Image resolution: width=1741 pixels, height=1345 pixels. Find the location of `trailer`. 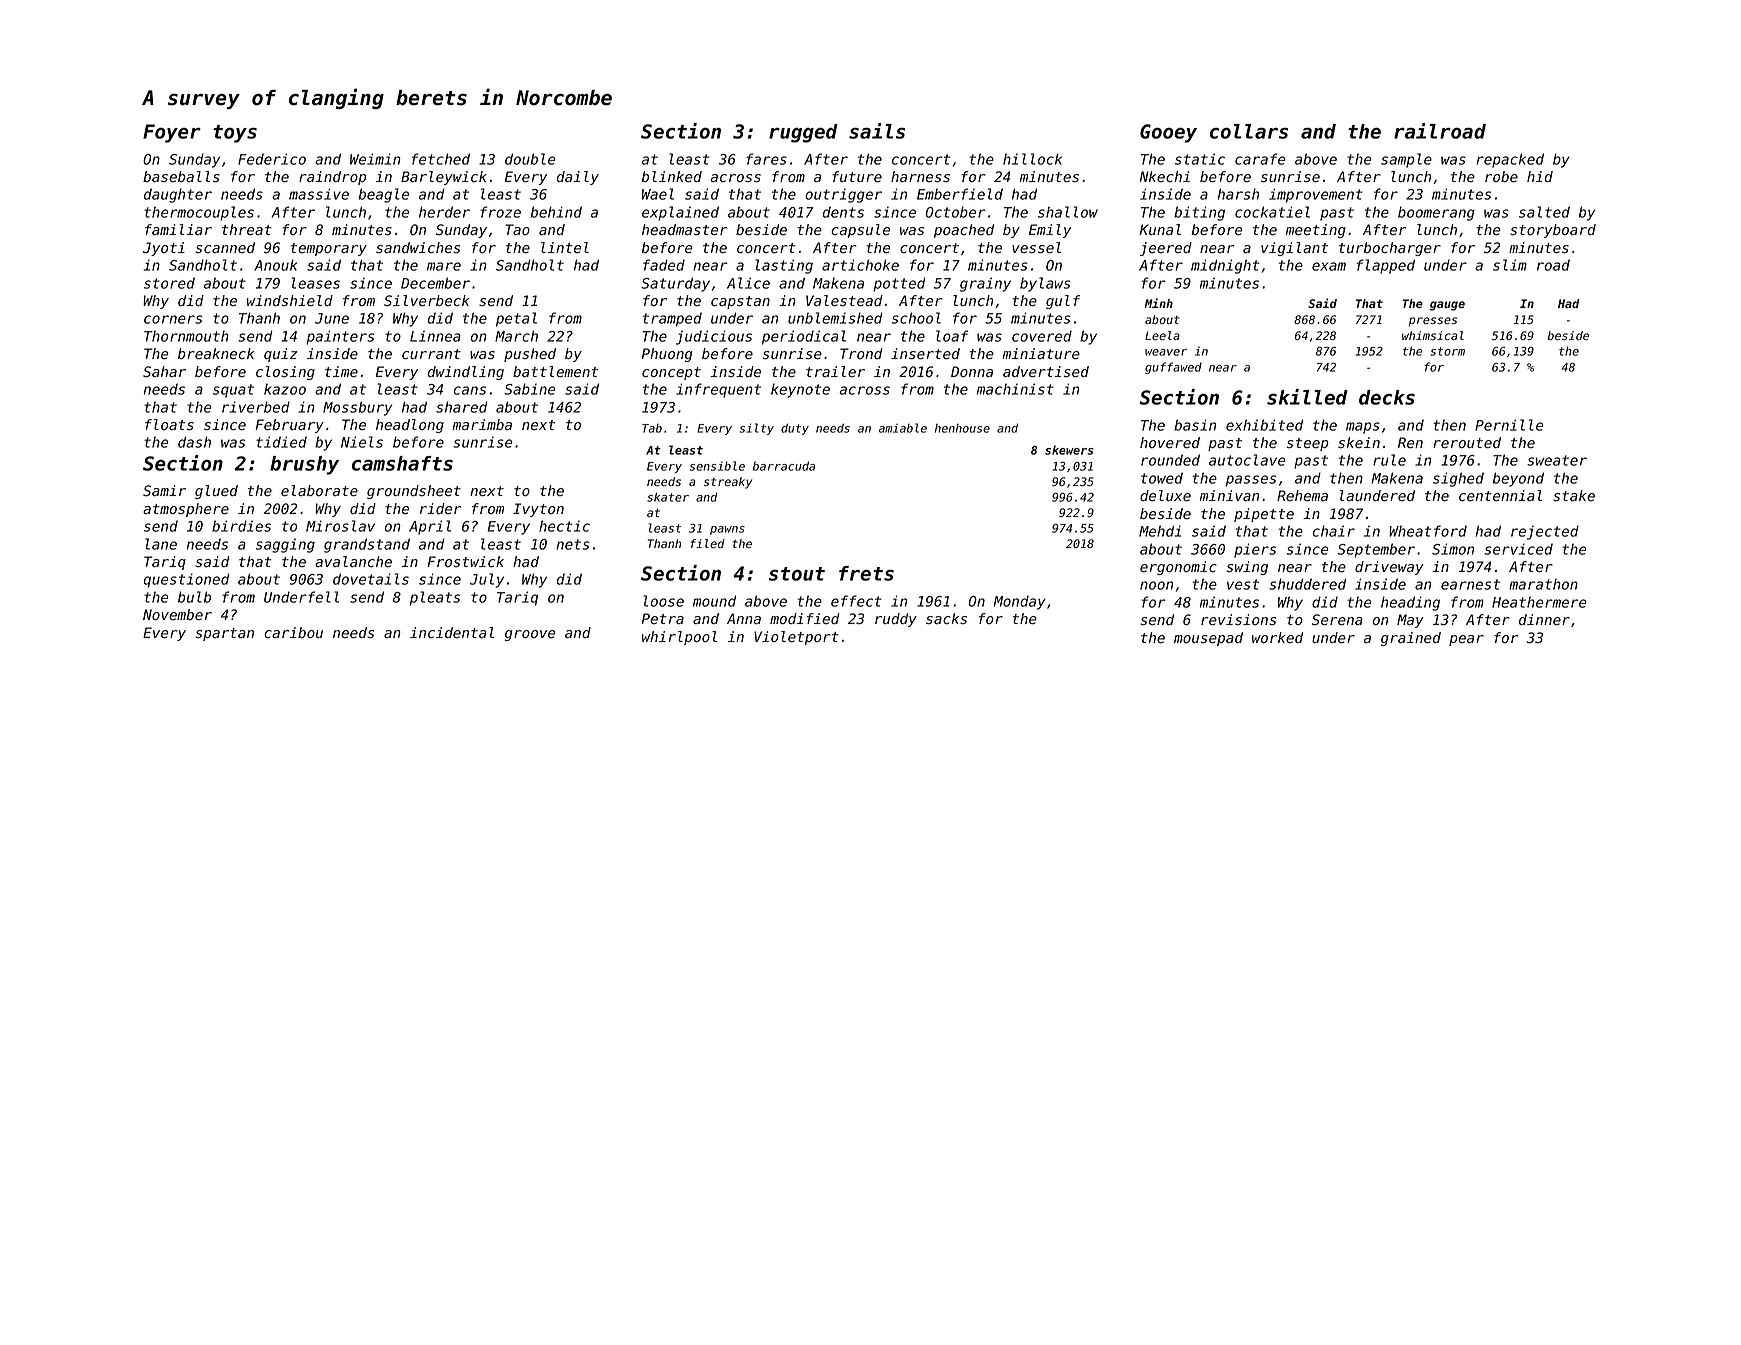

trailer is located at coordinates (835, 372).
